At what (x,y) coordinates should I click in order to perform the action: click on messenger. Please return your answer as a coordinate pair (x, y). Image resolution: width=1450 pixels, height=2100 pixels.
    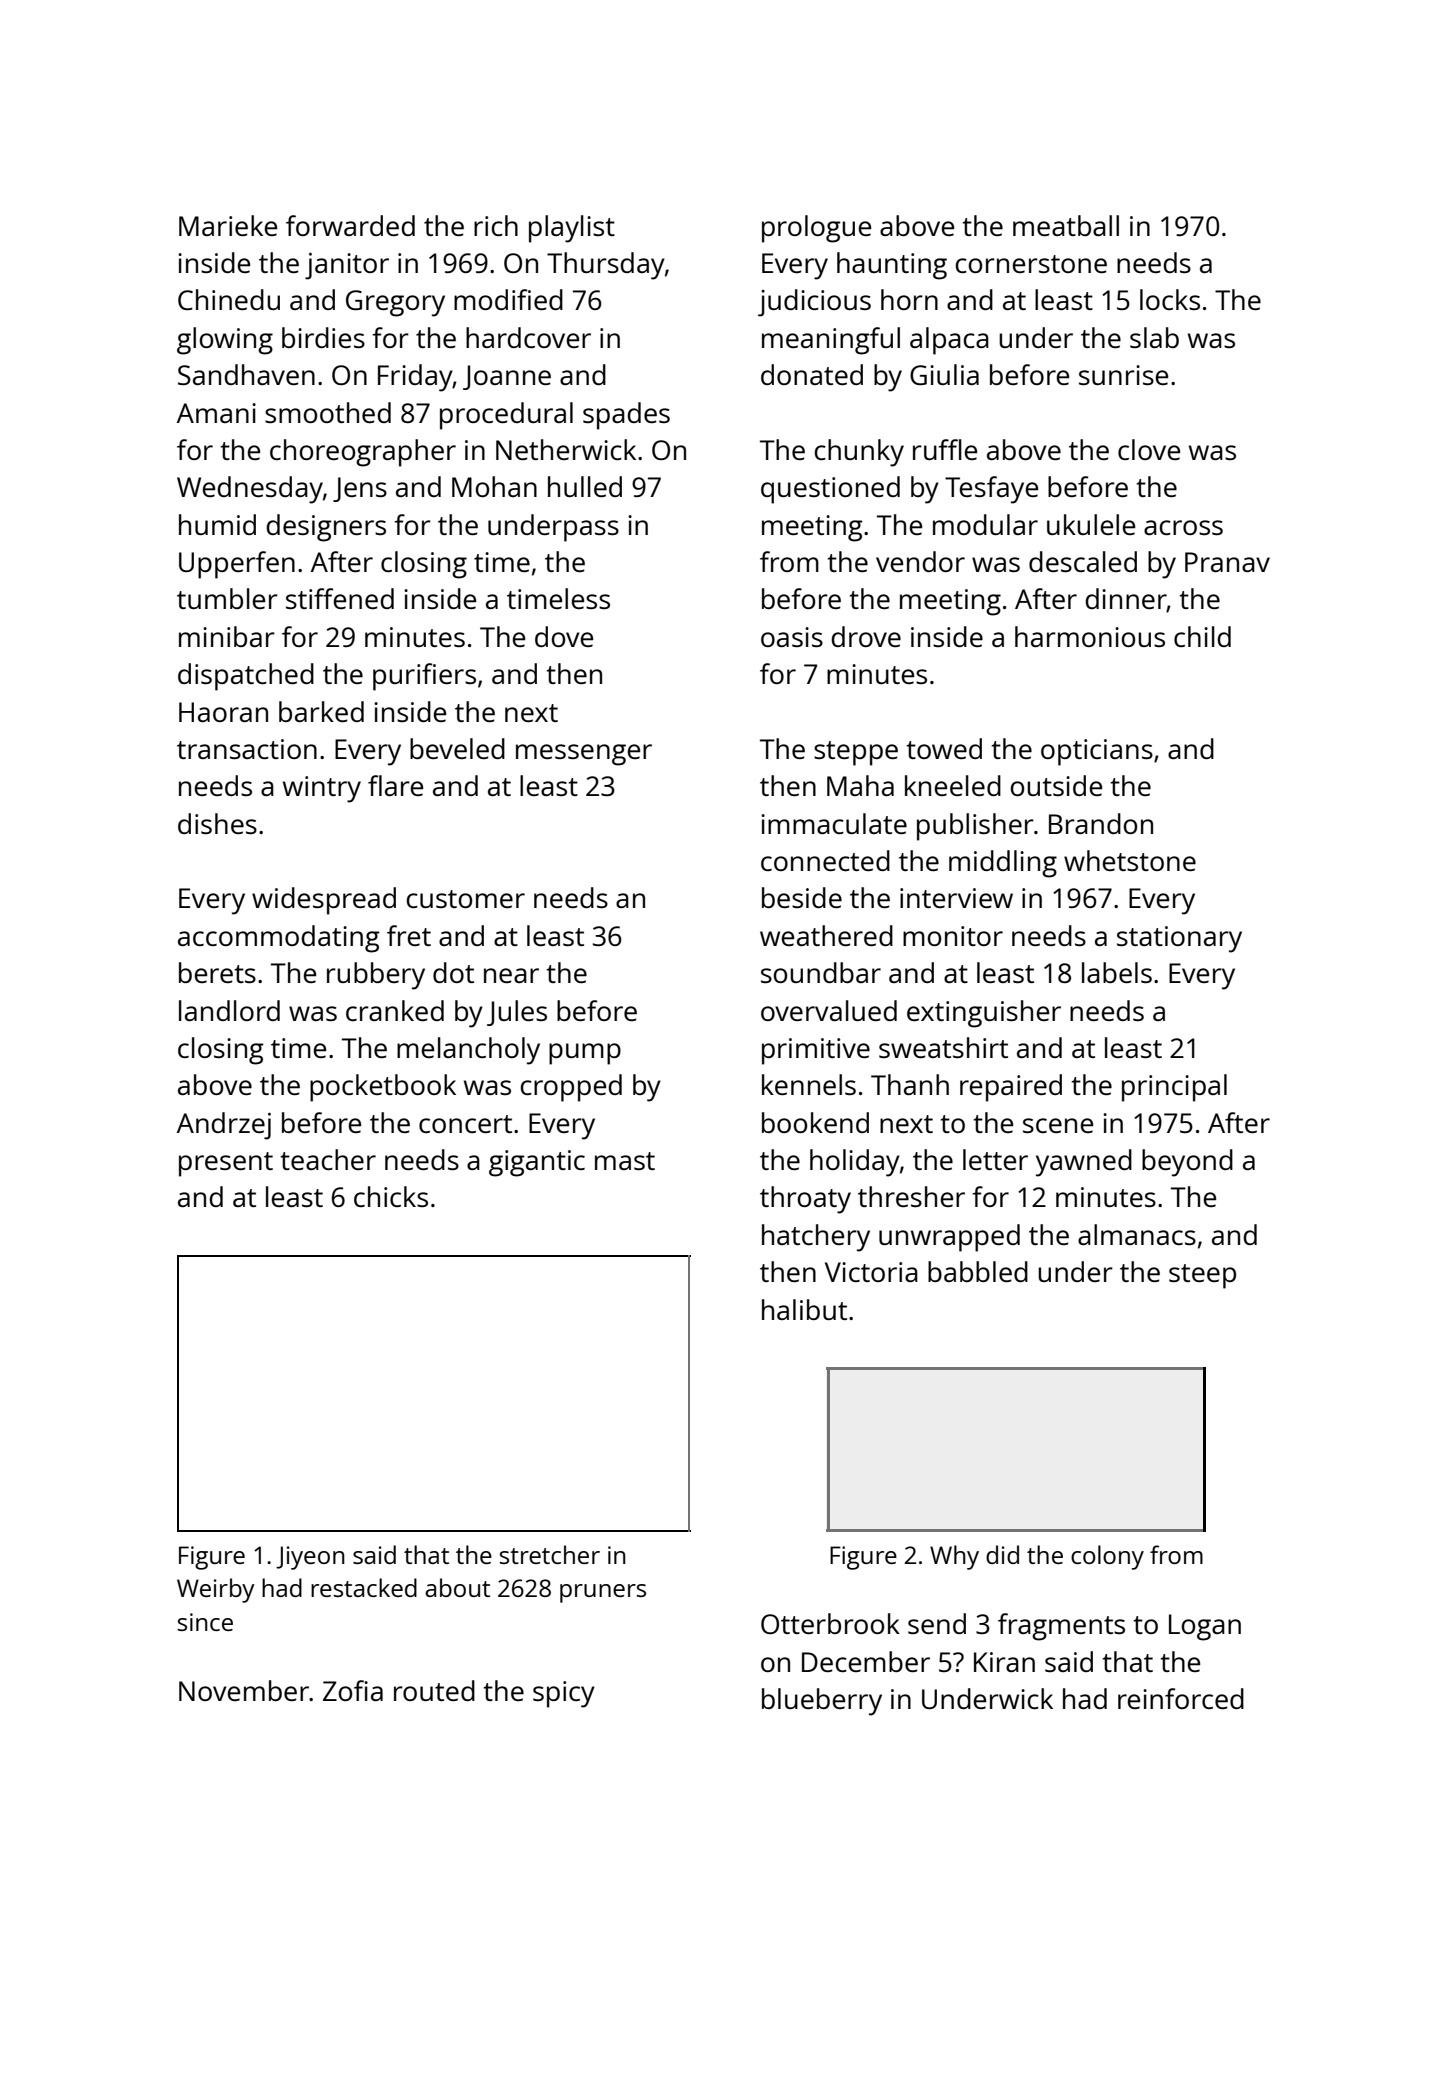
    Looking at the image, I should click on (584, 755).
